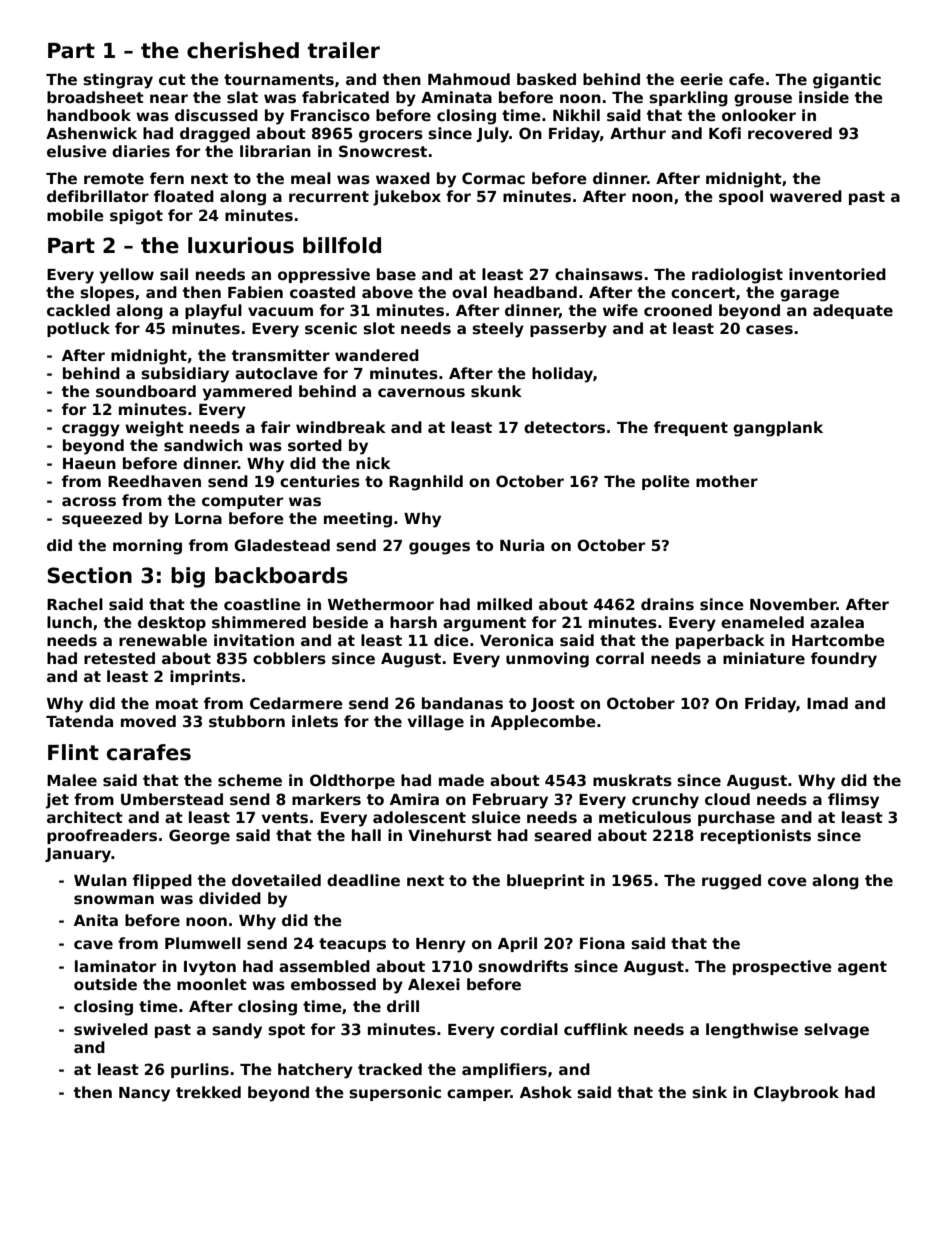  I want to click on Gladestead, so click(282, 545).
